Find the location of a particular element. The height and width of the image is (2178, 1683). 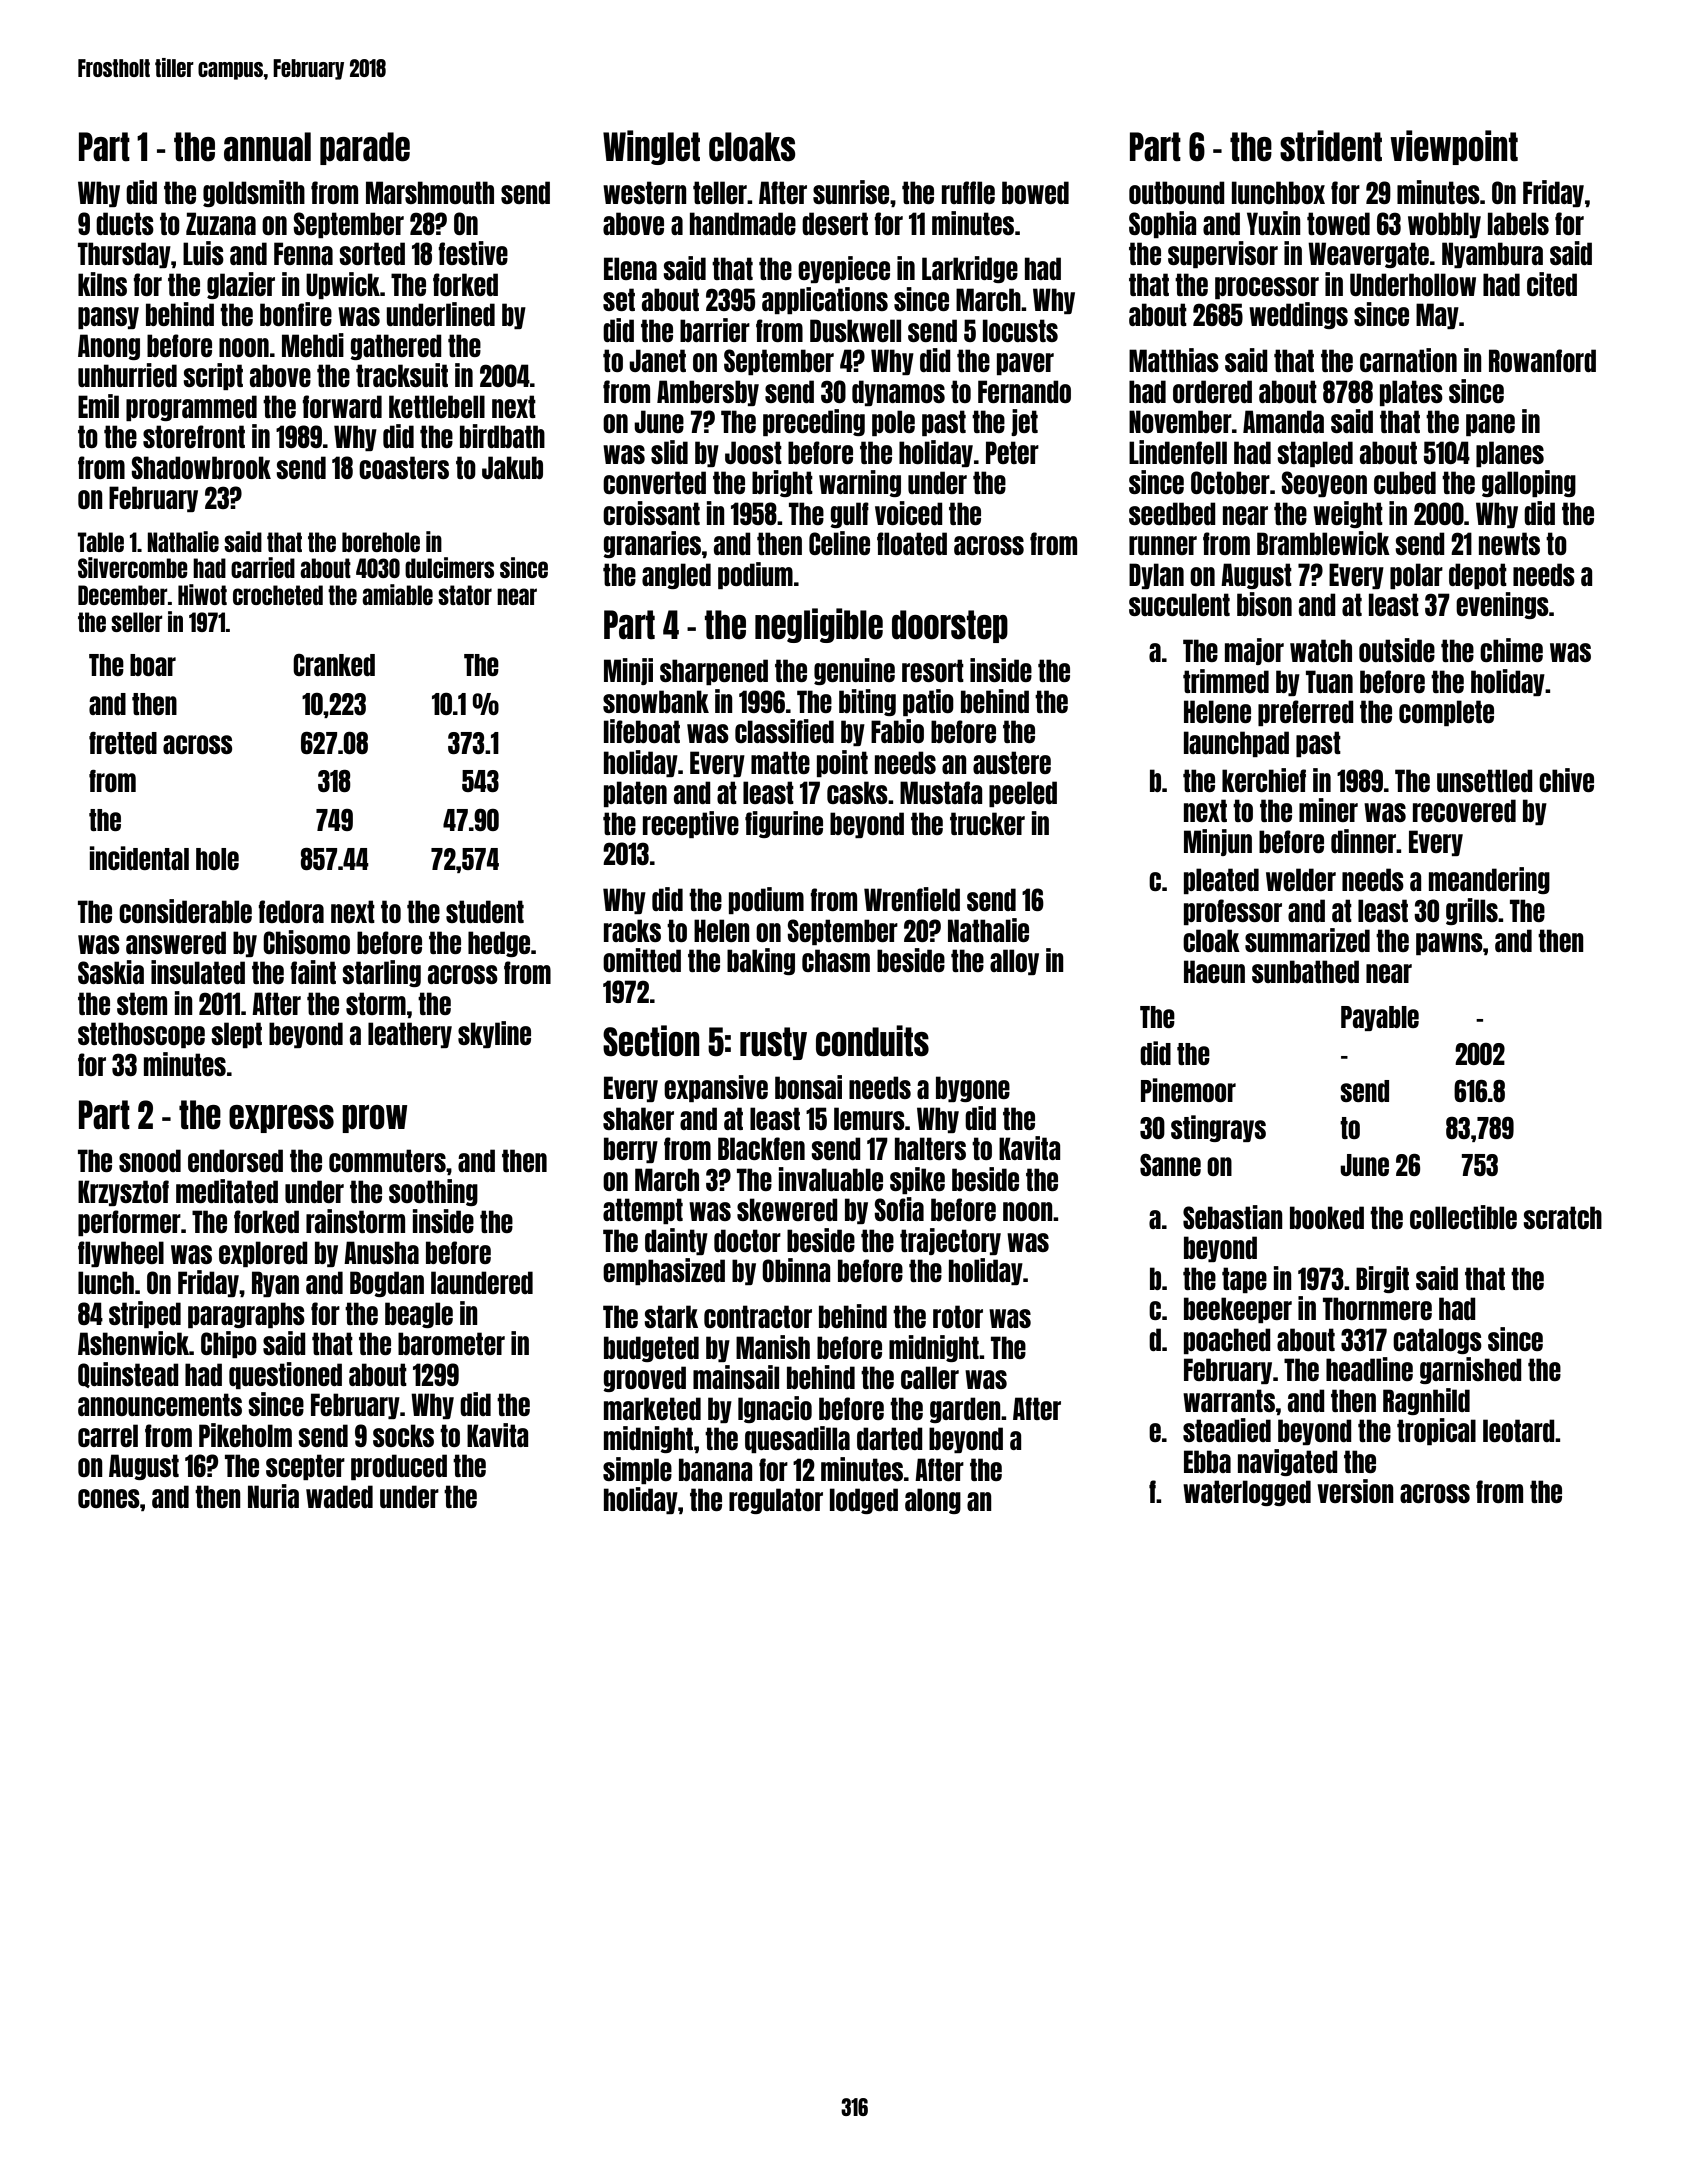

sunrise is located at coordinates (851, 192).
